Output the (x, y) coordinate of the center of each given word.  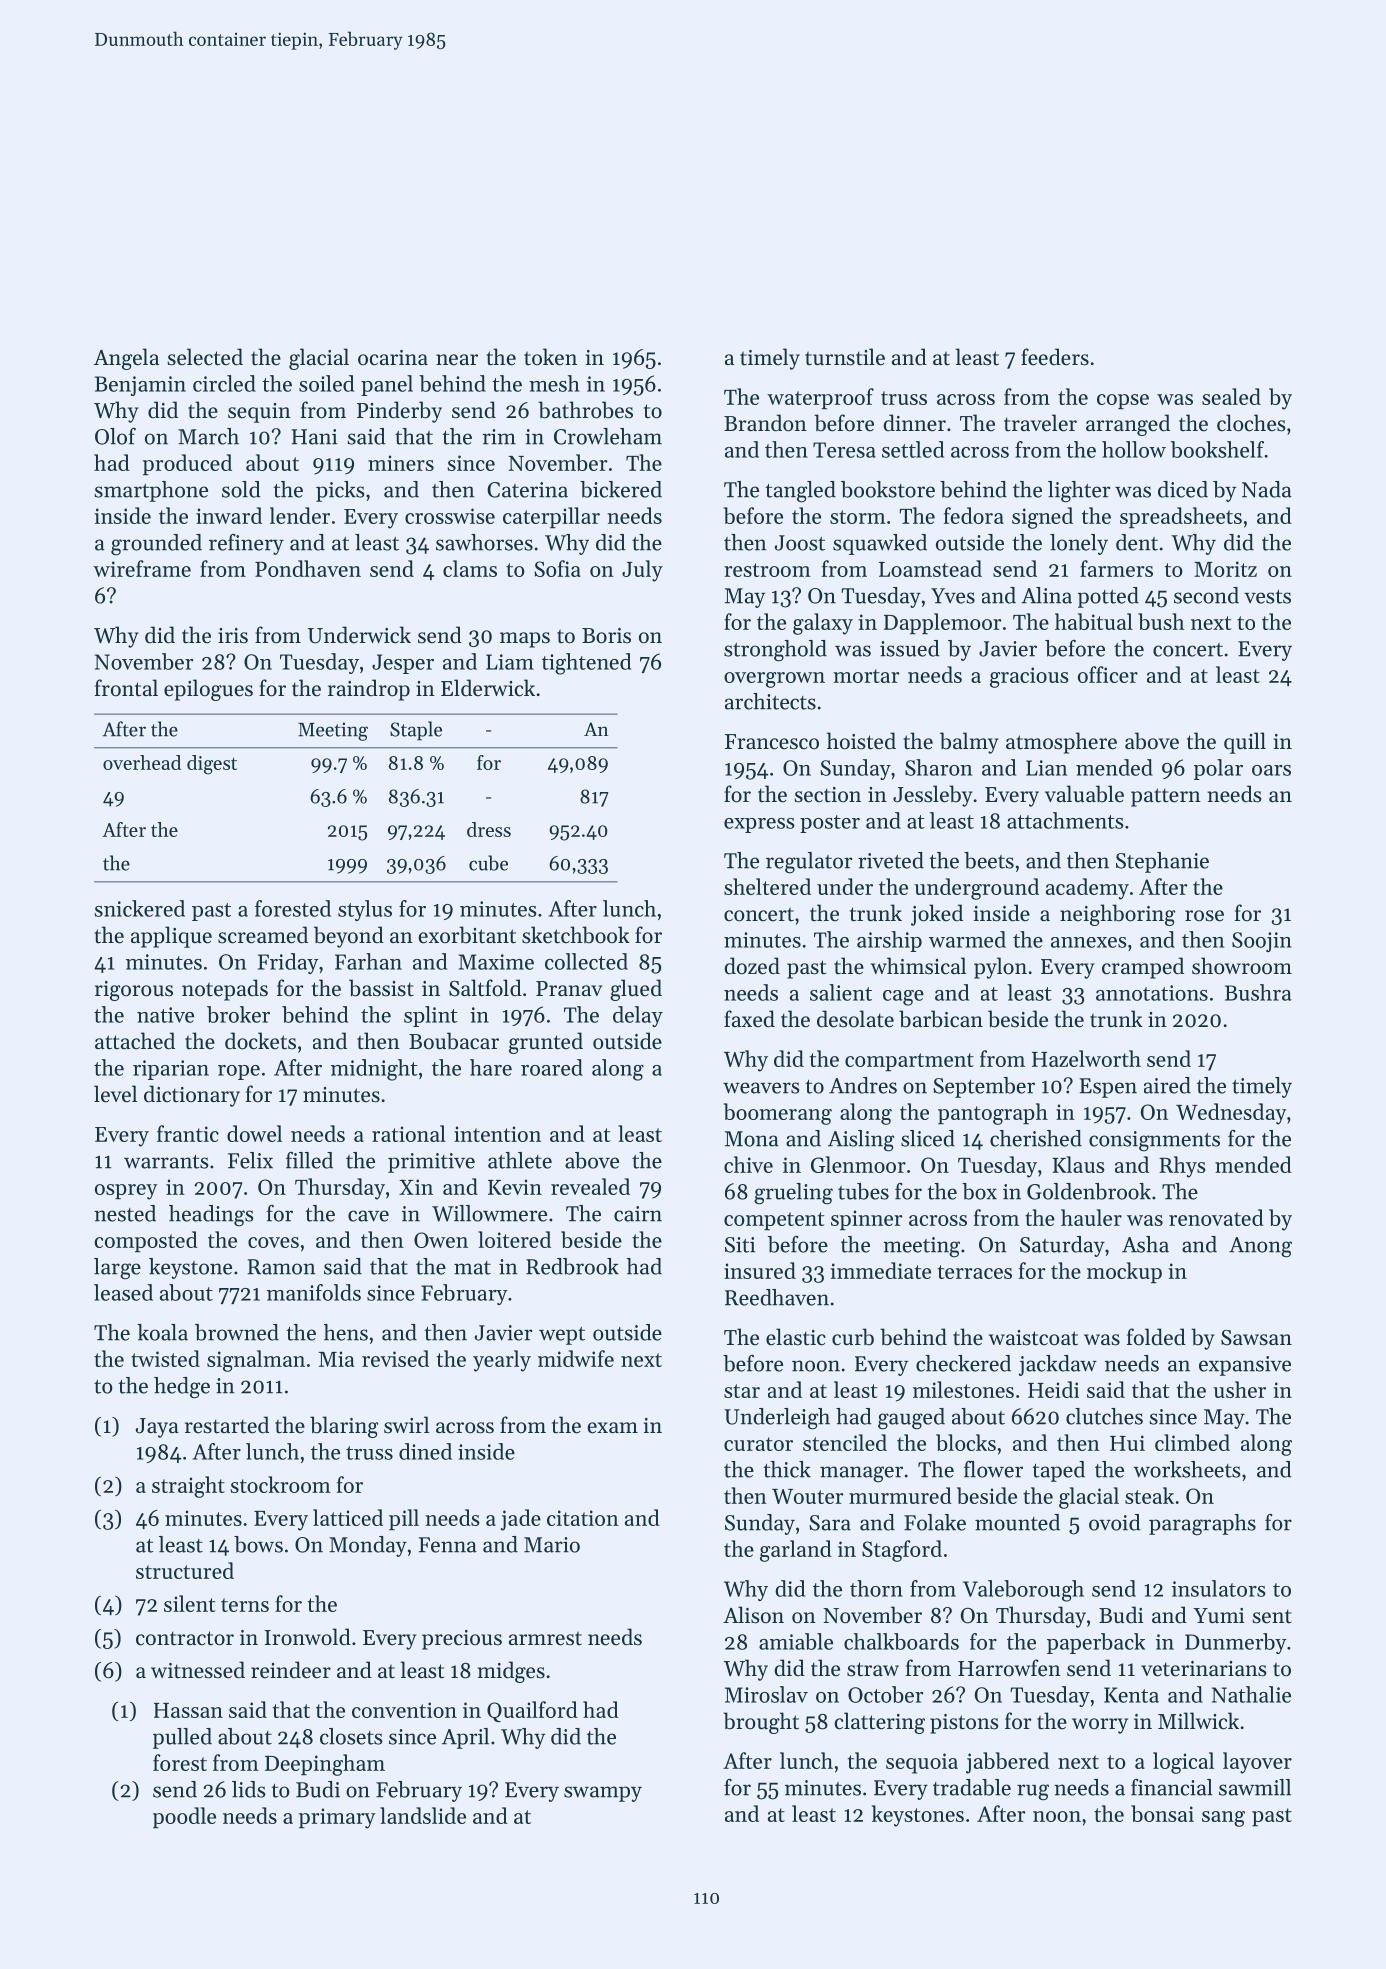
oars (1271, 770)
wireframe (142, 568)
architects (770, 701)
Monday (368, 1546)
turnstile (845, 357)
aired (1167, 1085)
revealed (590, 1186)
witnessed (198, 1670)
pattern (1166, 797)
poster (830, 824)
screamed (263, 935)
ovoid (1115, 1522)
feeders (1055, 357)
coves (273, 1242)
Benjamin (140, 386)
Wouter (808, 1496)
